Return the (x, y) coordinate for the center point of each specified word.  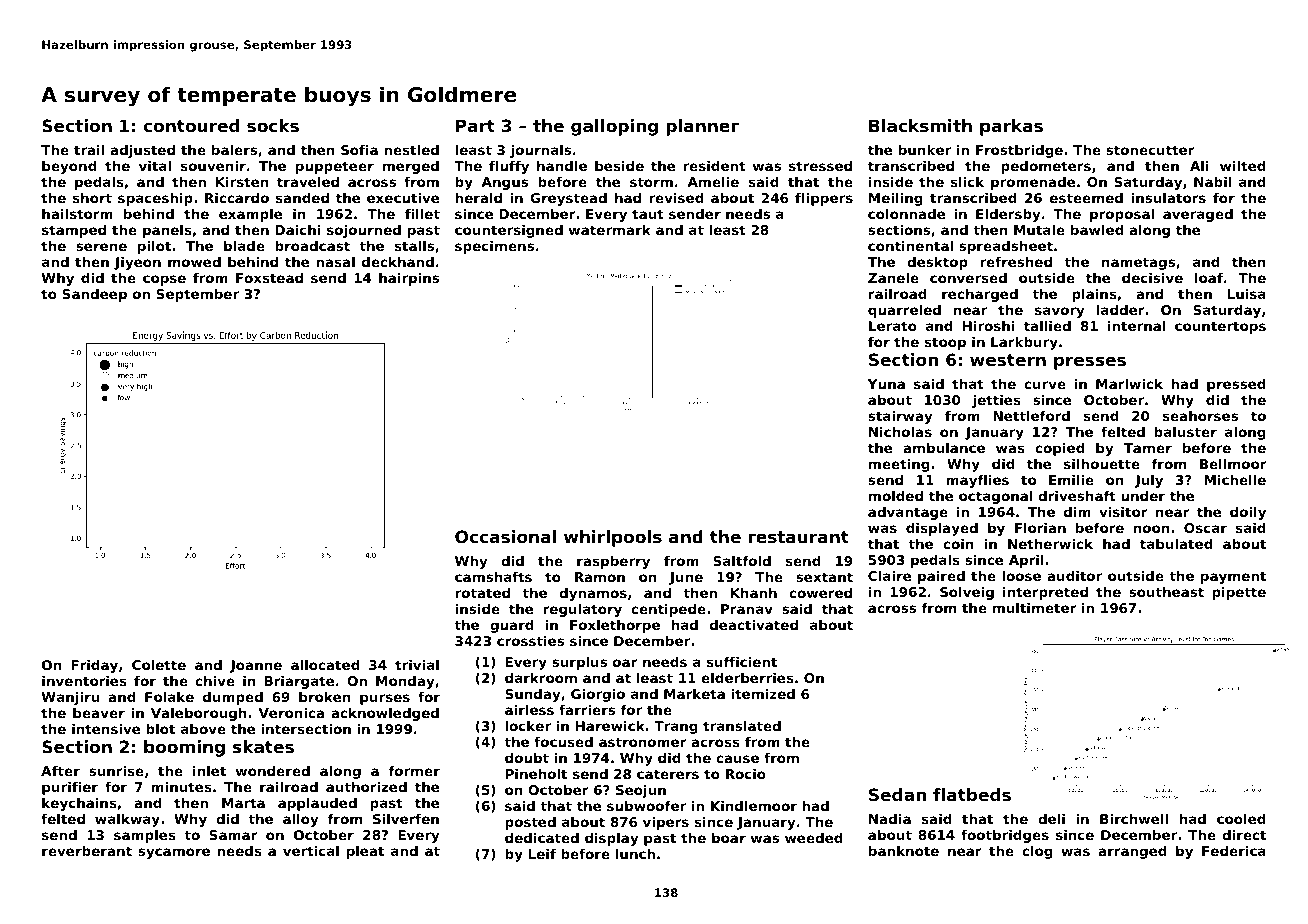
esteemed (1086, 198)
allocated (325, 665)
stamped (74, 231)
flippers (824, 199)
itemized (763, 694)
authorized (366, 787)
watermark (610, 230)
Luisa (1246, 294)
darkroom (541, 678)
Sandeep (95, 295)
